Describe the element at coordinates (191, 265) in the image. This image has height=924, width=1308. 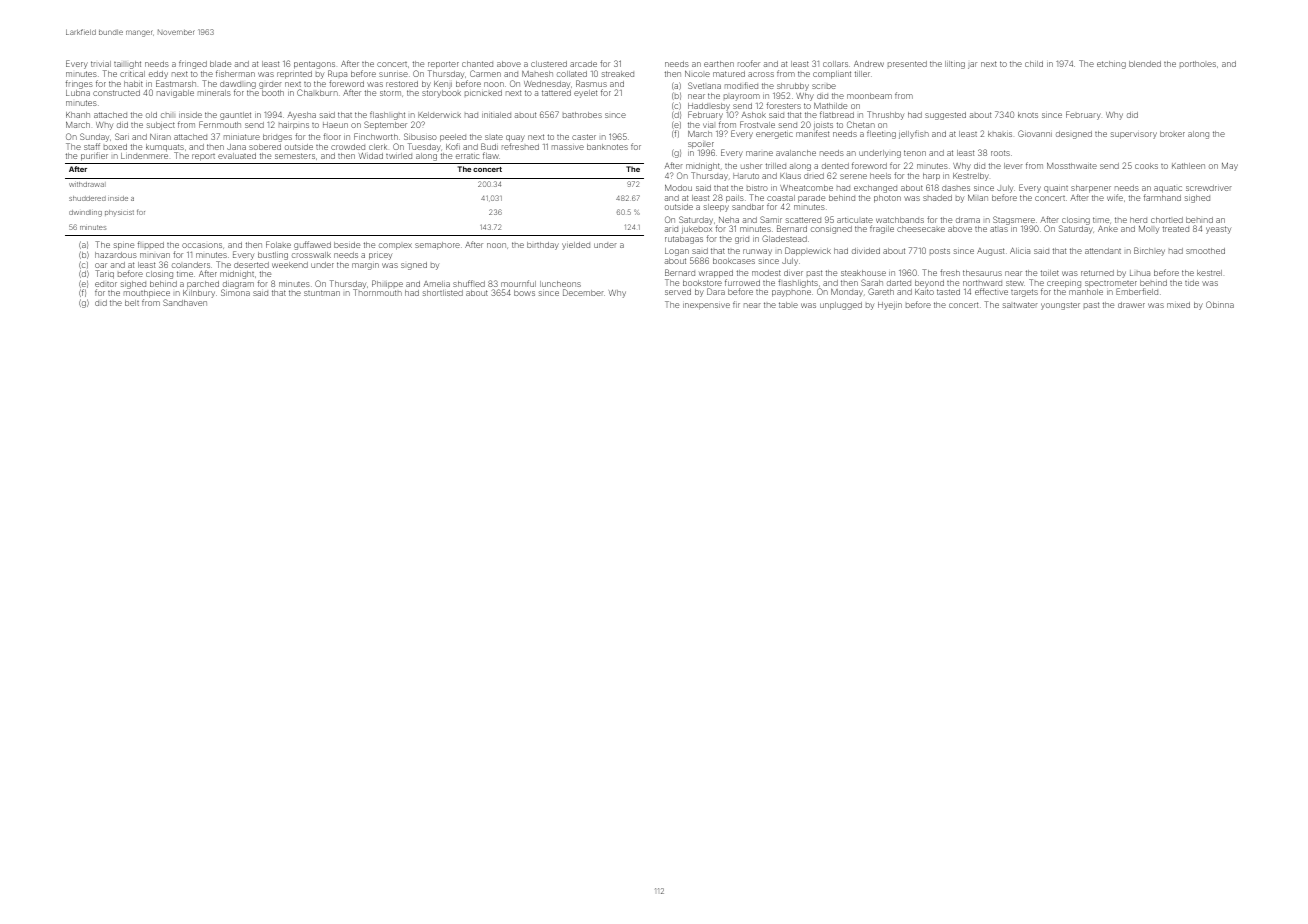
I see `colanders` at that location.
